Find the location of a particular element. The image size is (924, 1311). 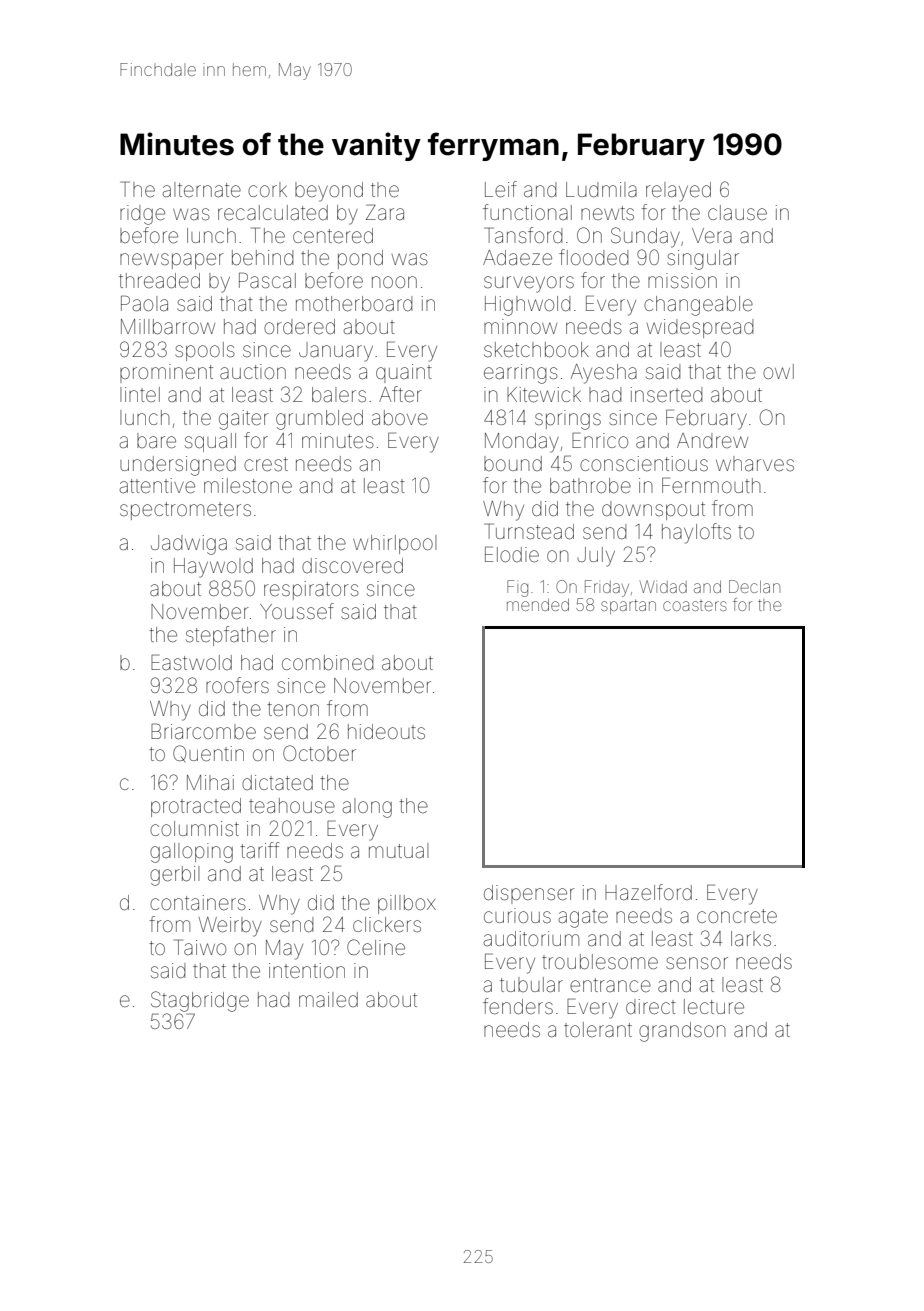

intention is located at coordinates (307, 970).
